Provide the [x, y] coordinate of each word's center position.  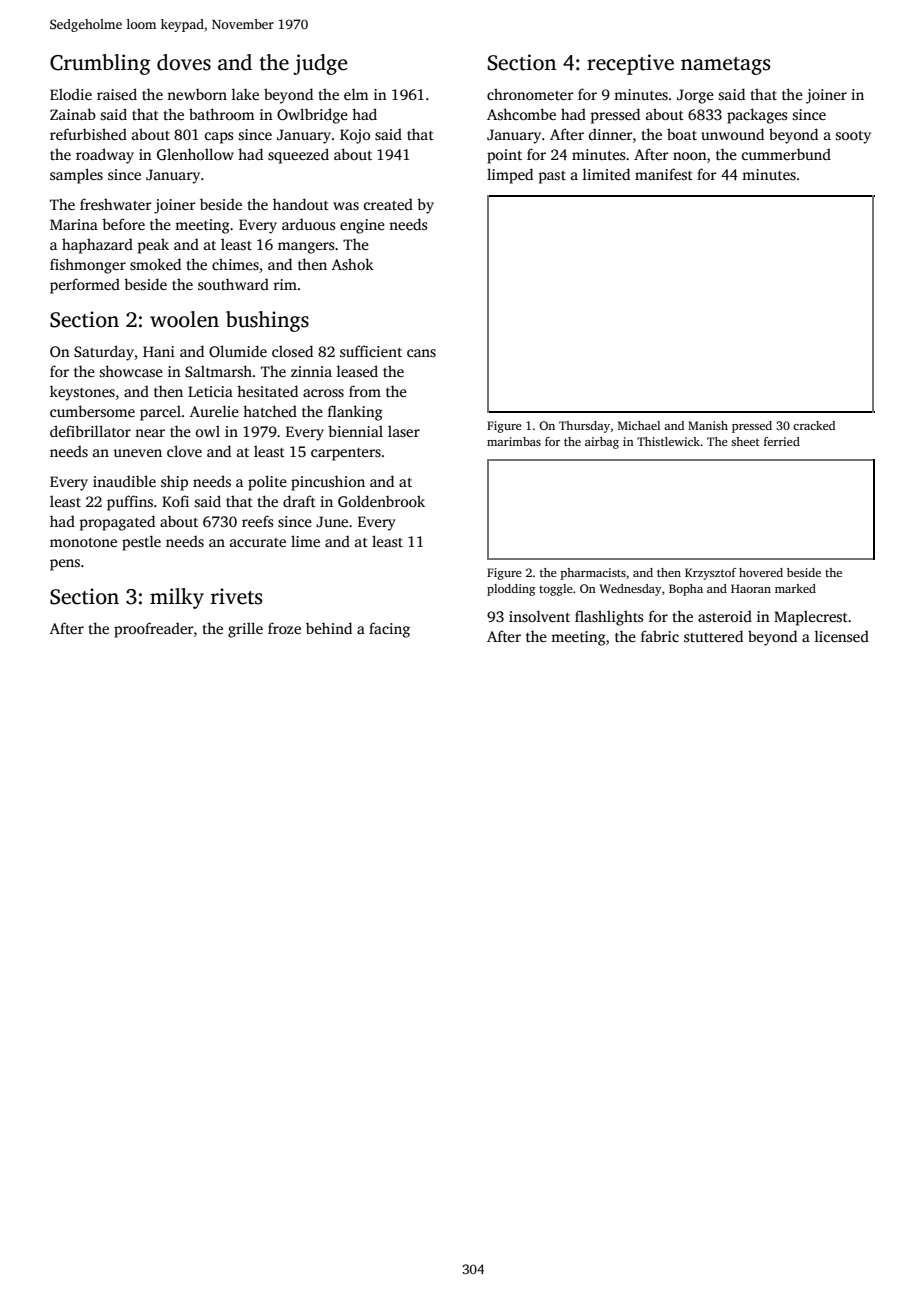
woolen [184, 319]
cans [421, 353]
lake [245, 94]
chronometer [530, 94]
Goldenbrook [381, 501]
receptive [630, 64]
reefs [258, 521]
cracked [814, 425]
